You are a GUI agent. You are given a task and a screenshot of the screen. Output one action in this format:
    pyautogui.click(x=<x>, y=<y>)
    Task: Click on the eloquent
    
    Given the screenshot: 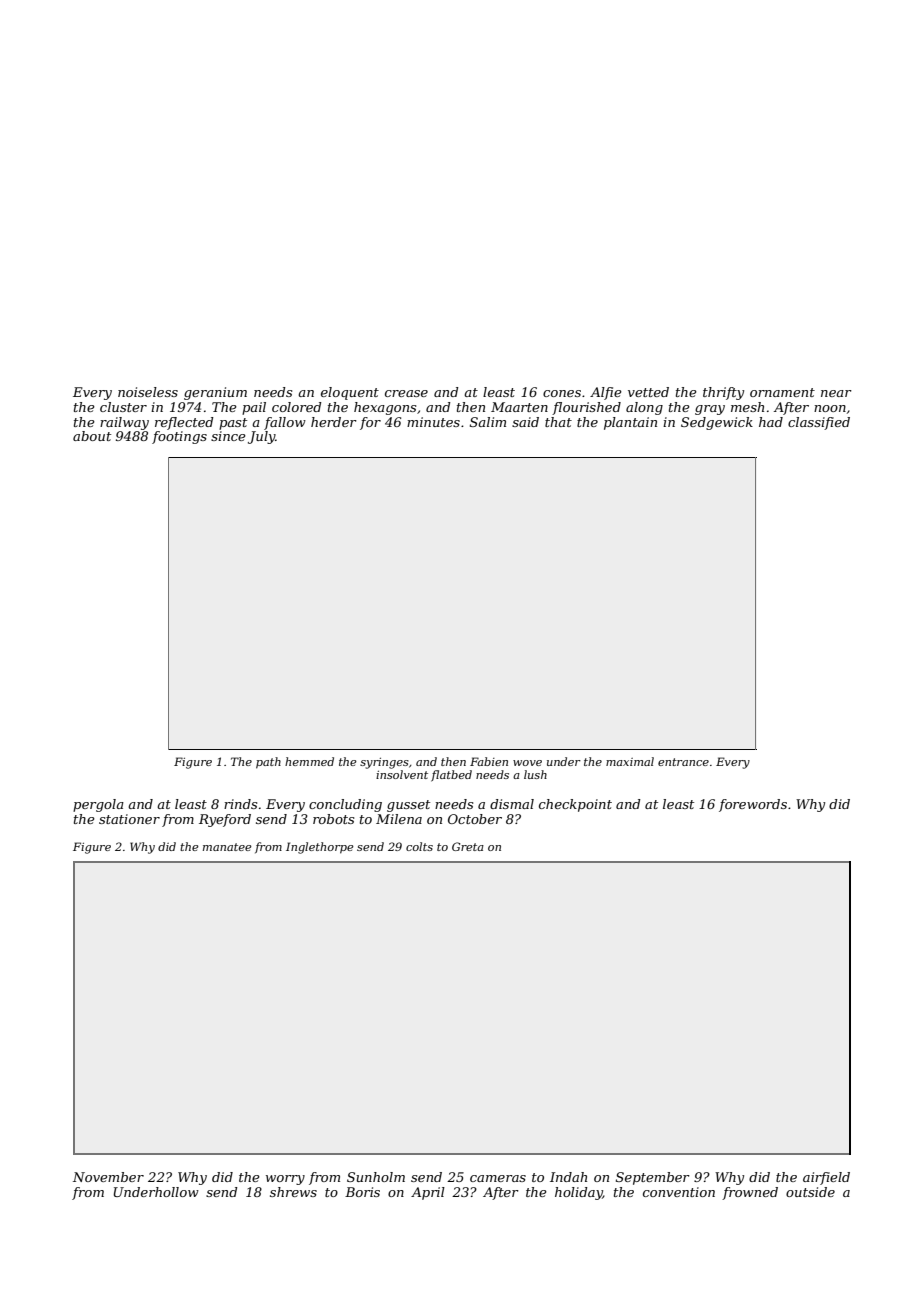 What is the action you would take?
    pyautogui.click(x=350, y=393)
